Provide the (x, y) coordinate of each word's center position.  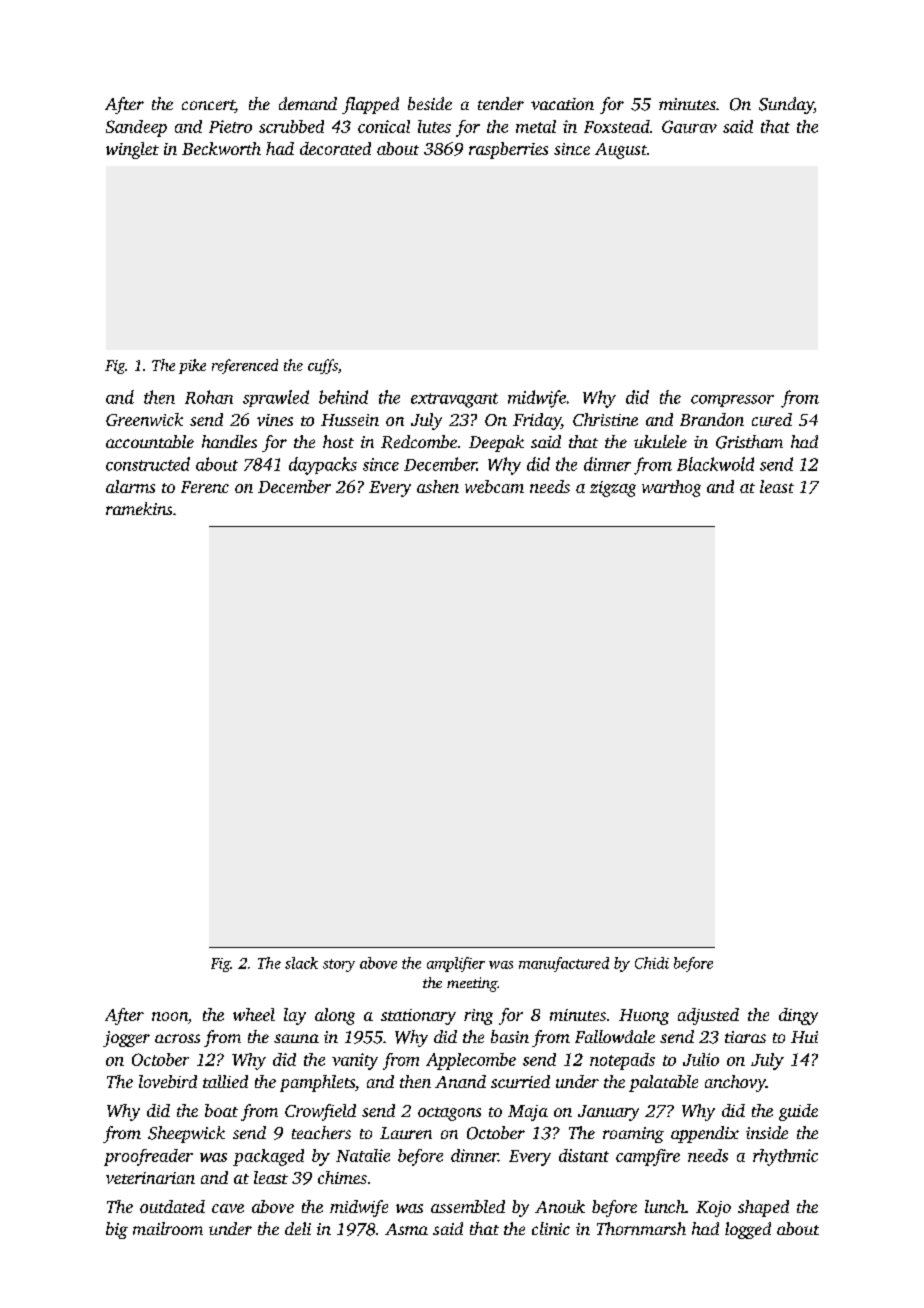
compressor (732, 401)
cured (772, 419)
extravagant (454, 400)
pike (192, 366)
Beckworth (221, 148)
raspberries (508, 150)
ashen (438, 486)
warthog (671, 488)
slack (301, 963)
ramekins (139, 508)
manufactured (564, 964)
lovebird (168, 1081)
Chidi (652, 963)
